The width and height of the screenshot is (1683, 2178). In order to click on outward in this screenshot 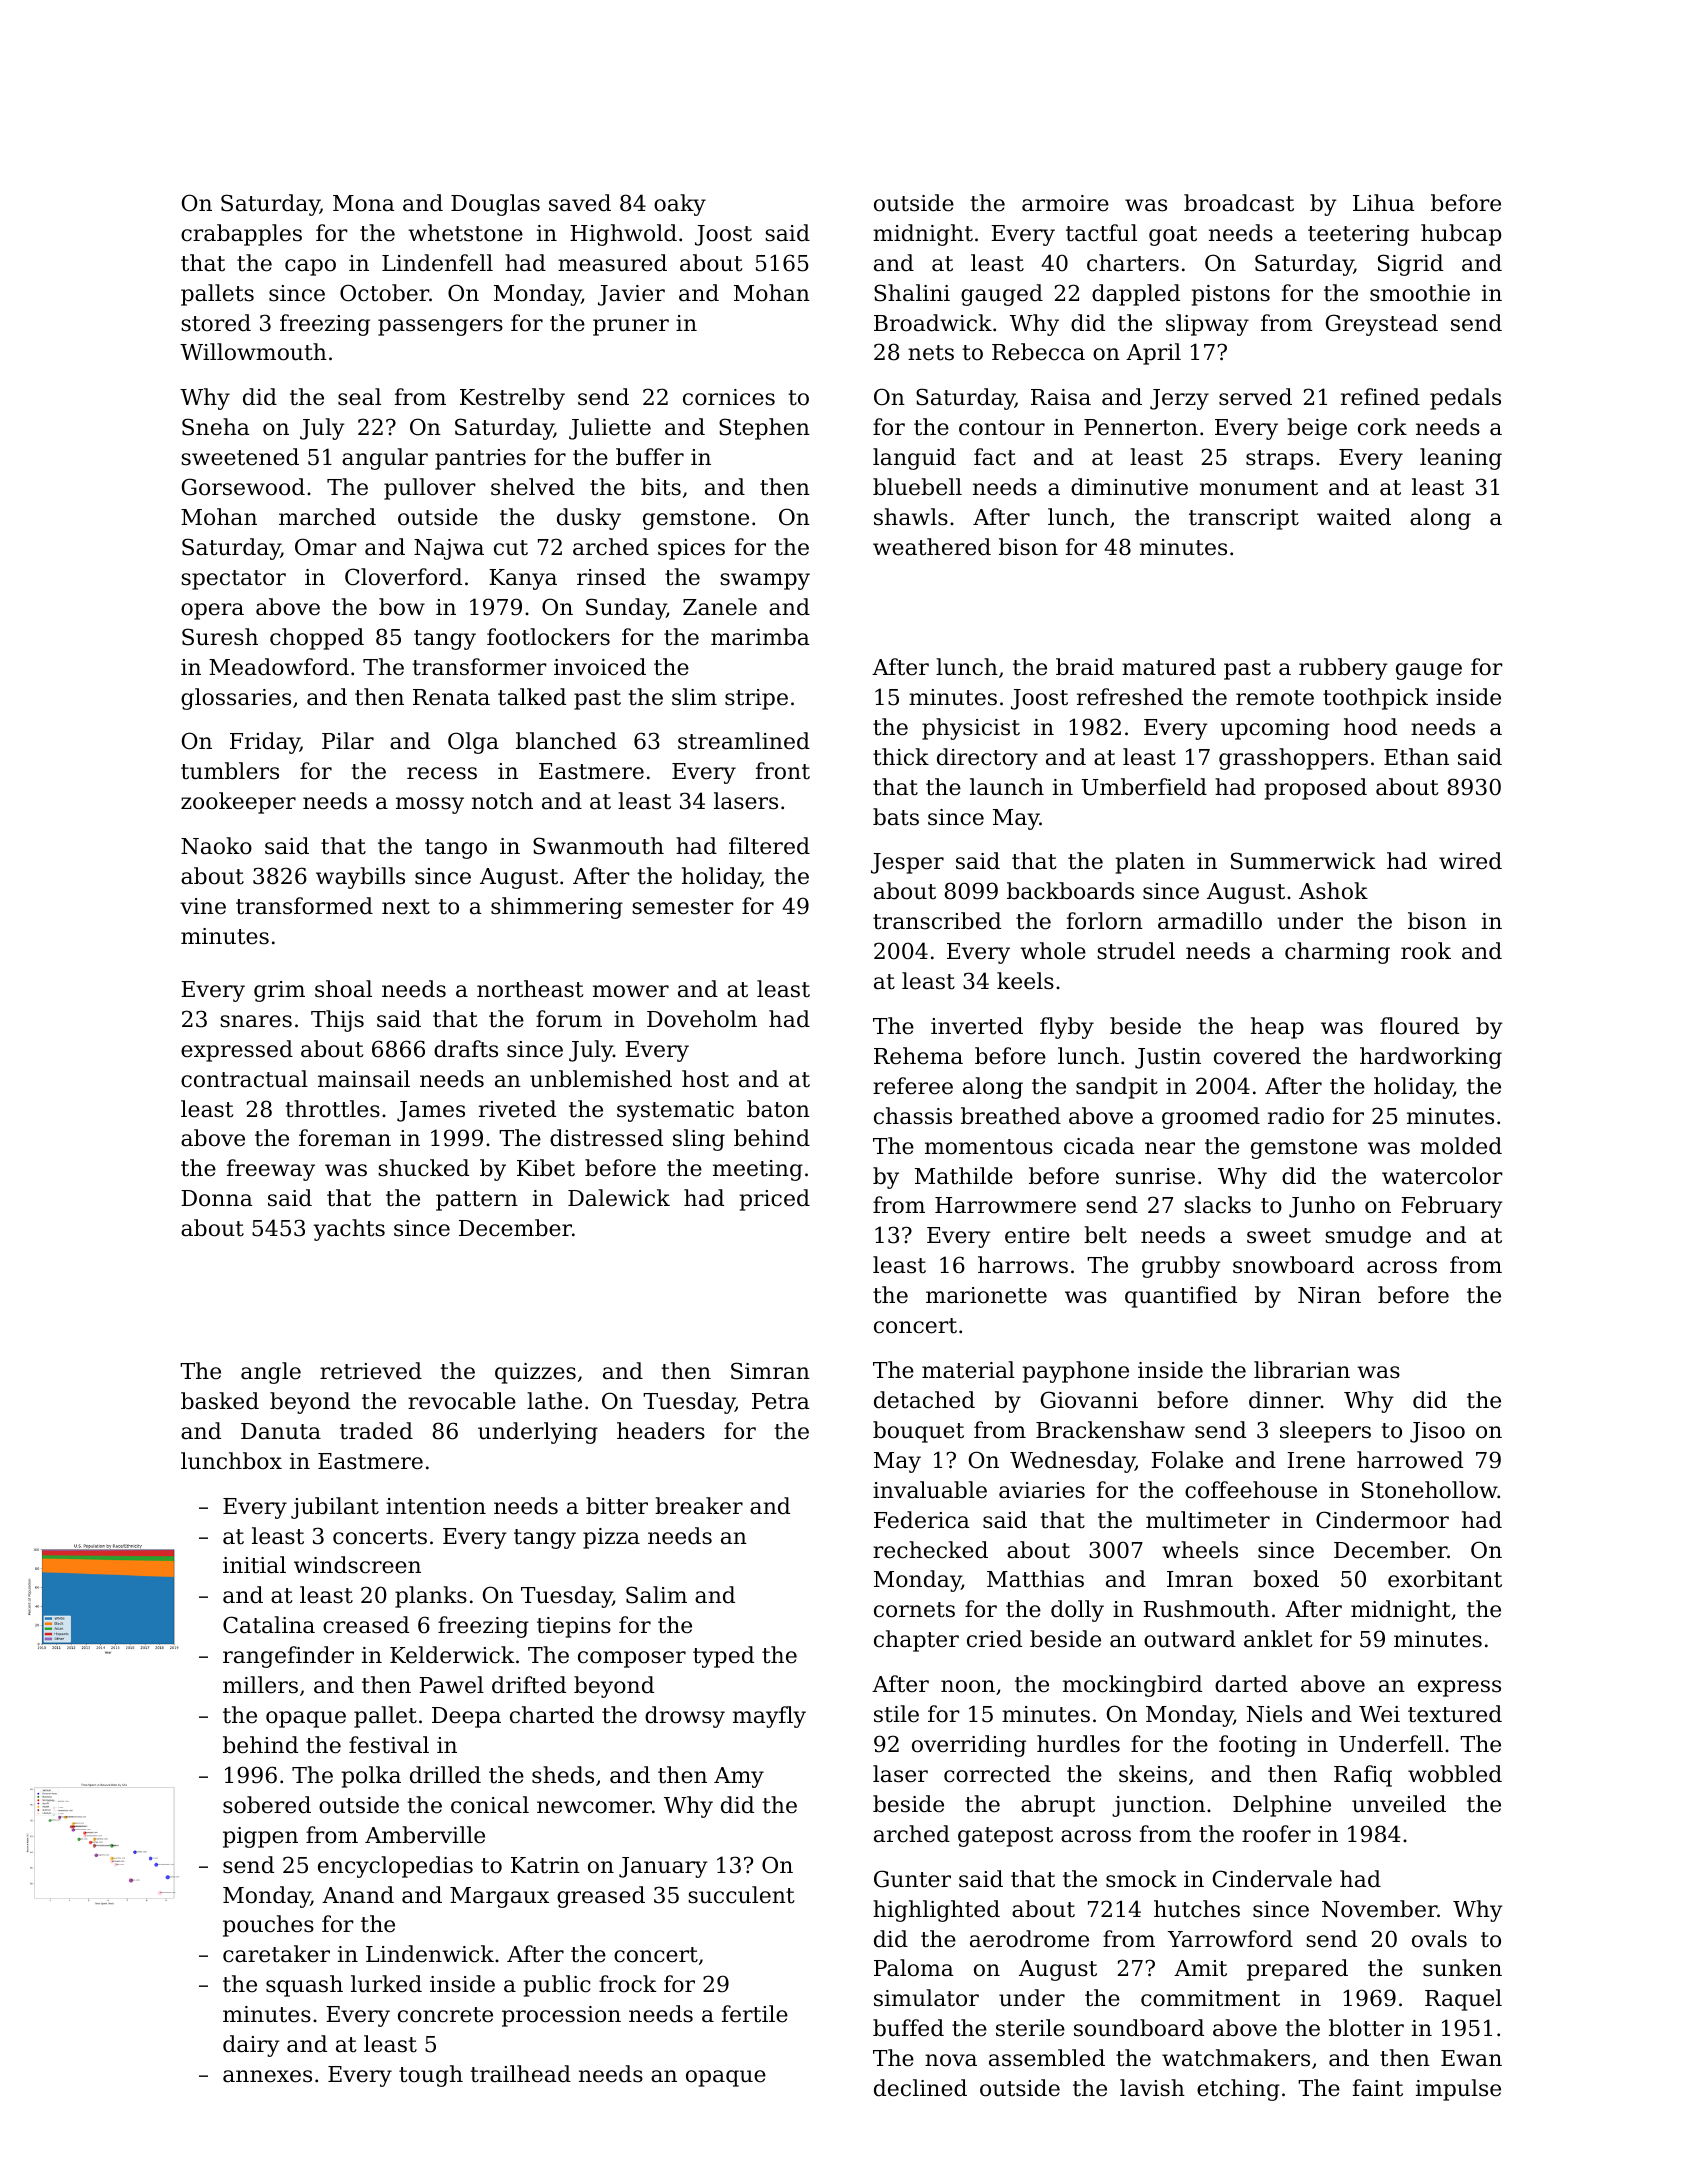, I will do `click(1190, 1639)`.
